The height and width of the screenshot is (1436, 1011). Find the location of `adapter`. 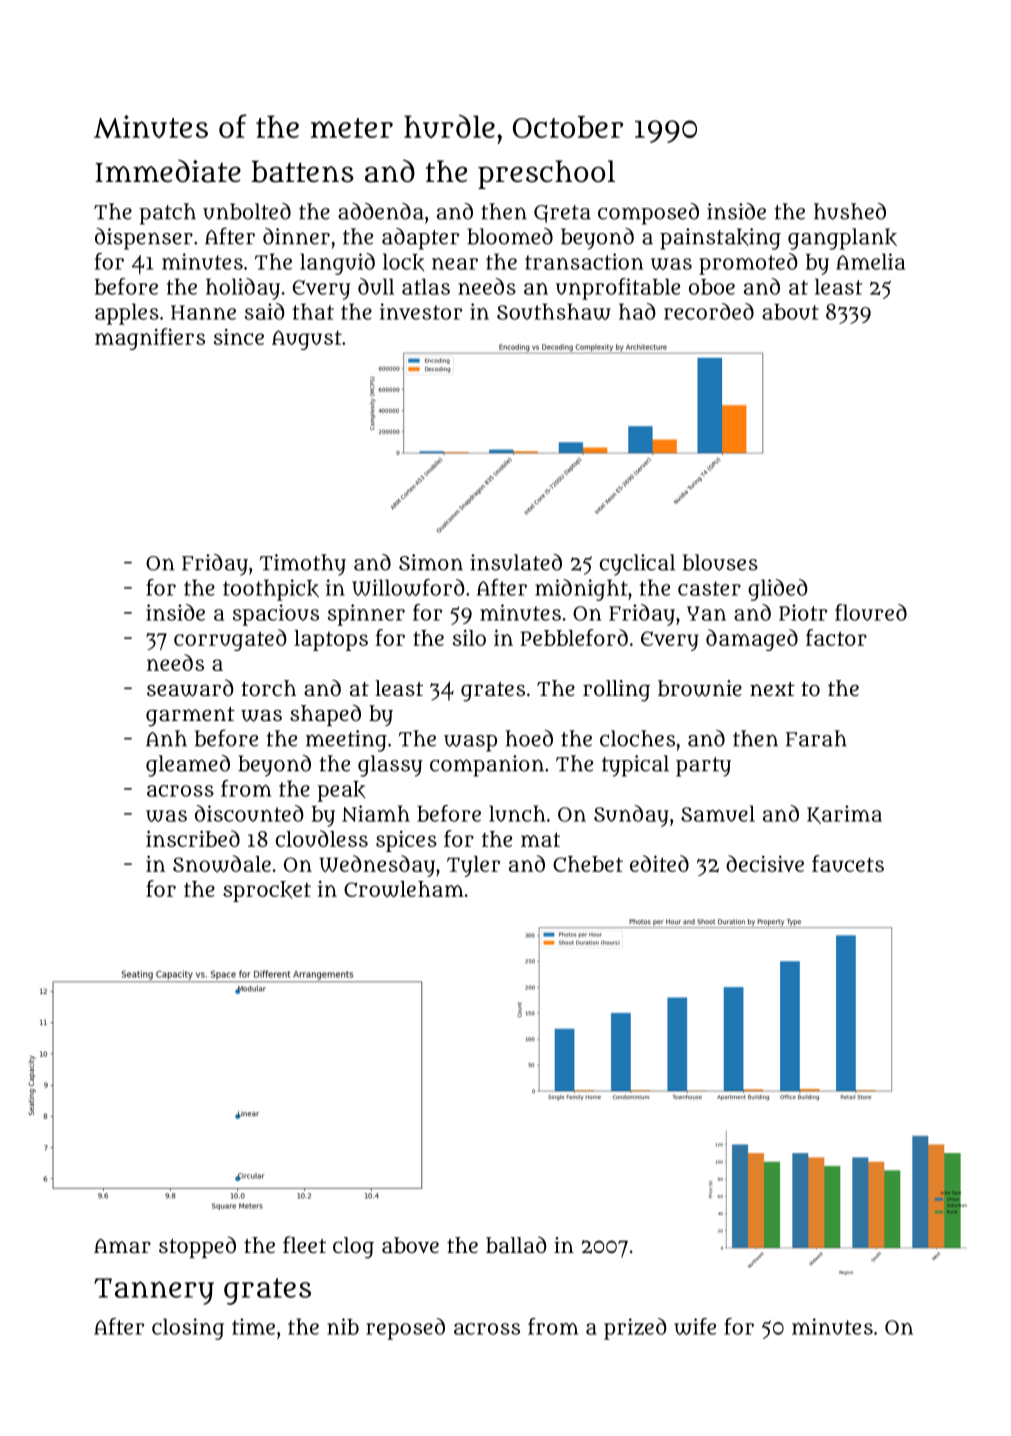

adapter is located at coordinates (420, 239).
